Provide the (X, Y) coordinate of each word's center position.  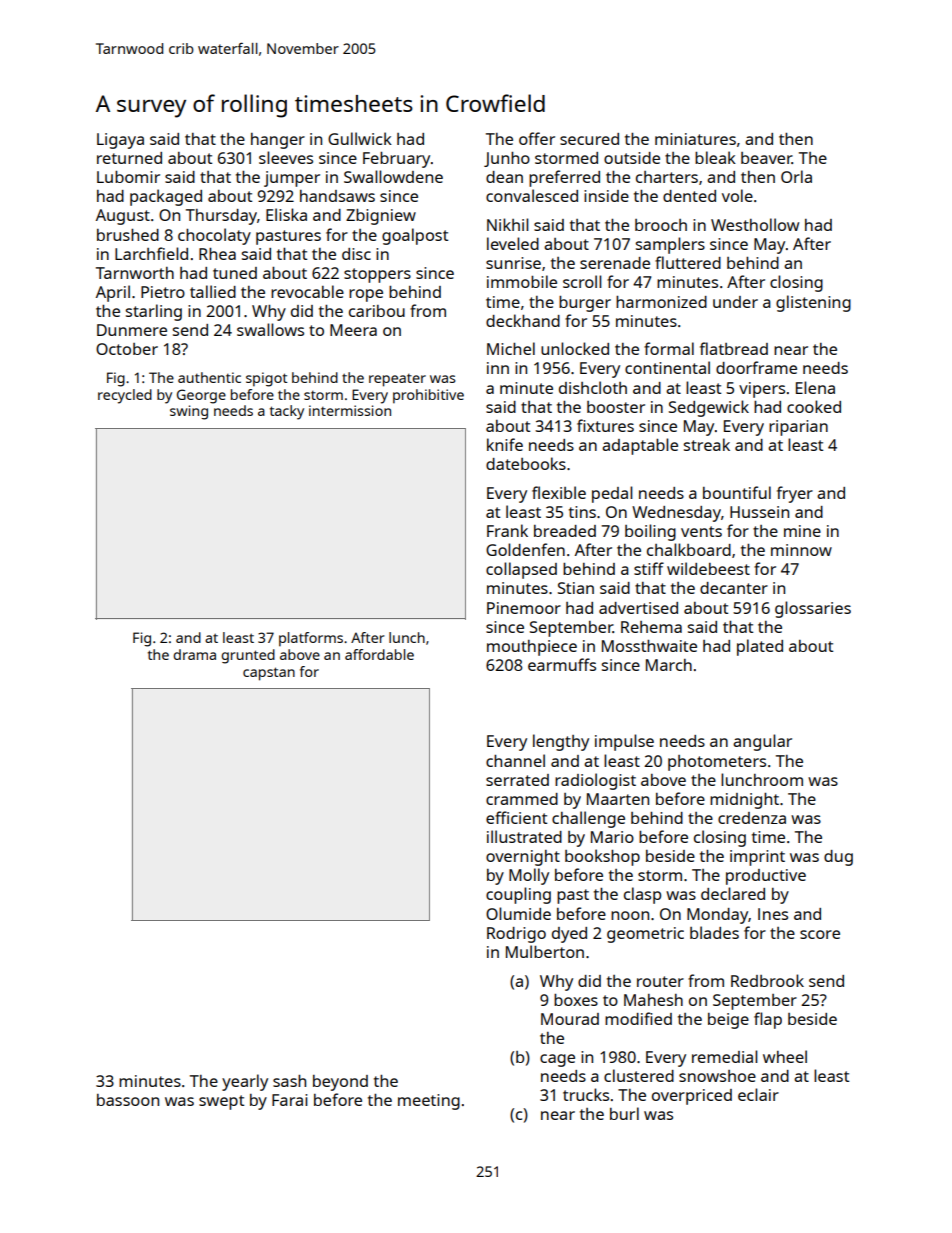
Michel (511, 348)
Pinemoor (524, 608)
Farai (290, 1100)
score (820, 934)
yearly (245, 1082)
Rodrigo (516, 935)
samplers (670, 245)
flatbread (734, 348)
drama (194, 654)
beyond (340, 1083)
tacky (287, 412)
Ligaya (120, 141)
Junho (507, 159)
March (669, 665)
